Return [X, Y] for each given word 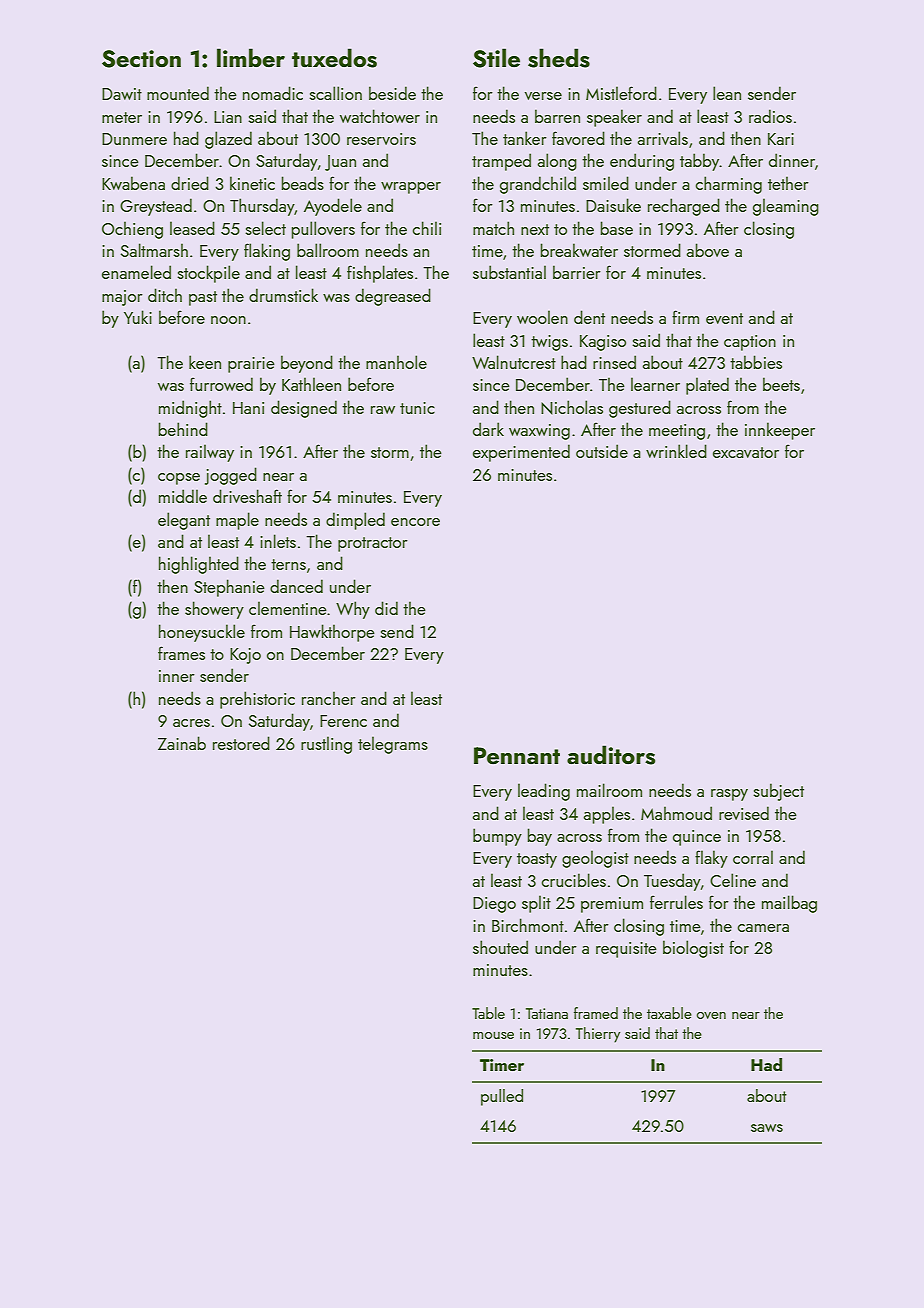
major [122, 298]
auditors [611, 755]
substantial [509, 272]
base [617, 228]
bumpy [497, 837]
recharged [684, 207]
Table [488, 1013]
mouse [493, 1035]
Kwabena [133, 183]
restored [241, 743]
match [493, 228]
